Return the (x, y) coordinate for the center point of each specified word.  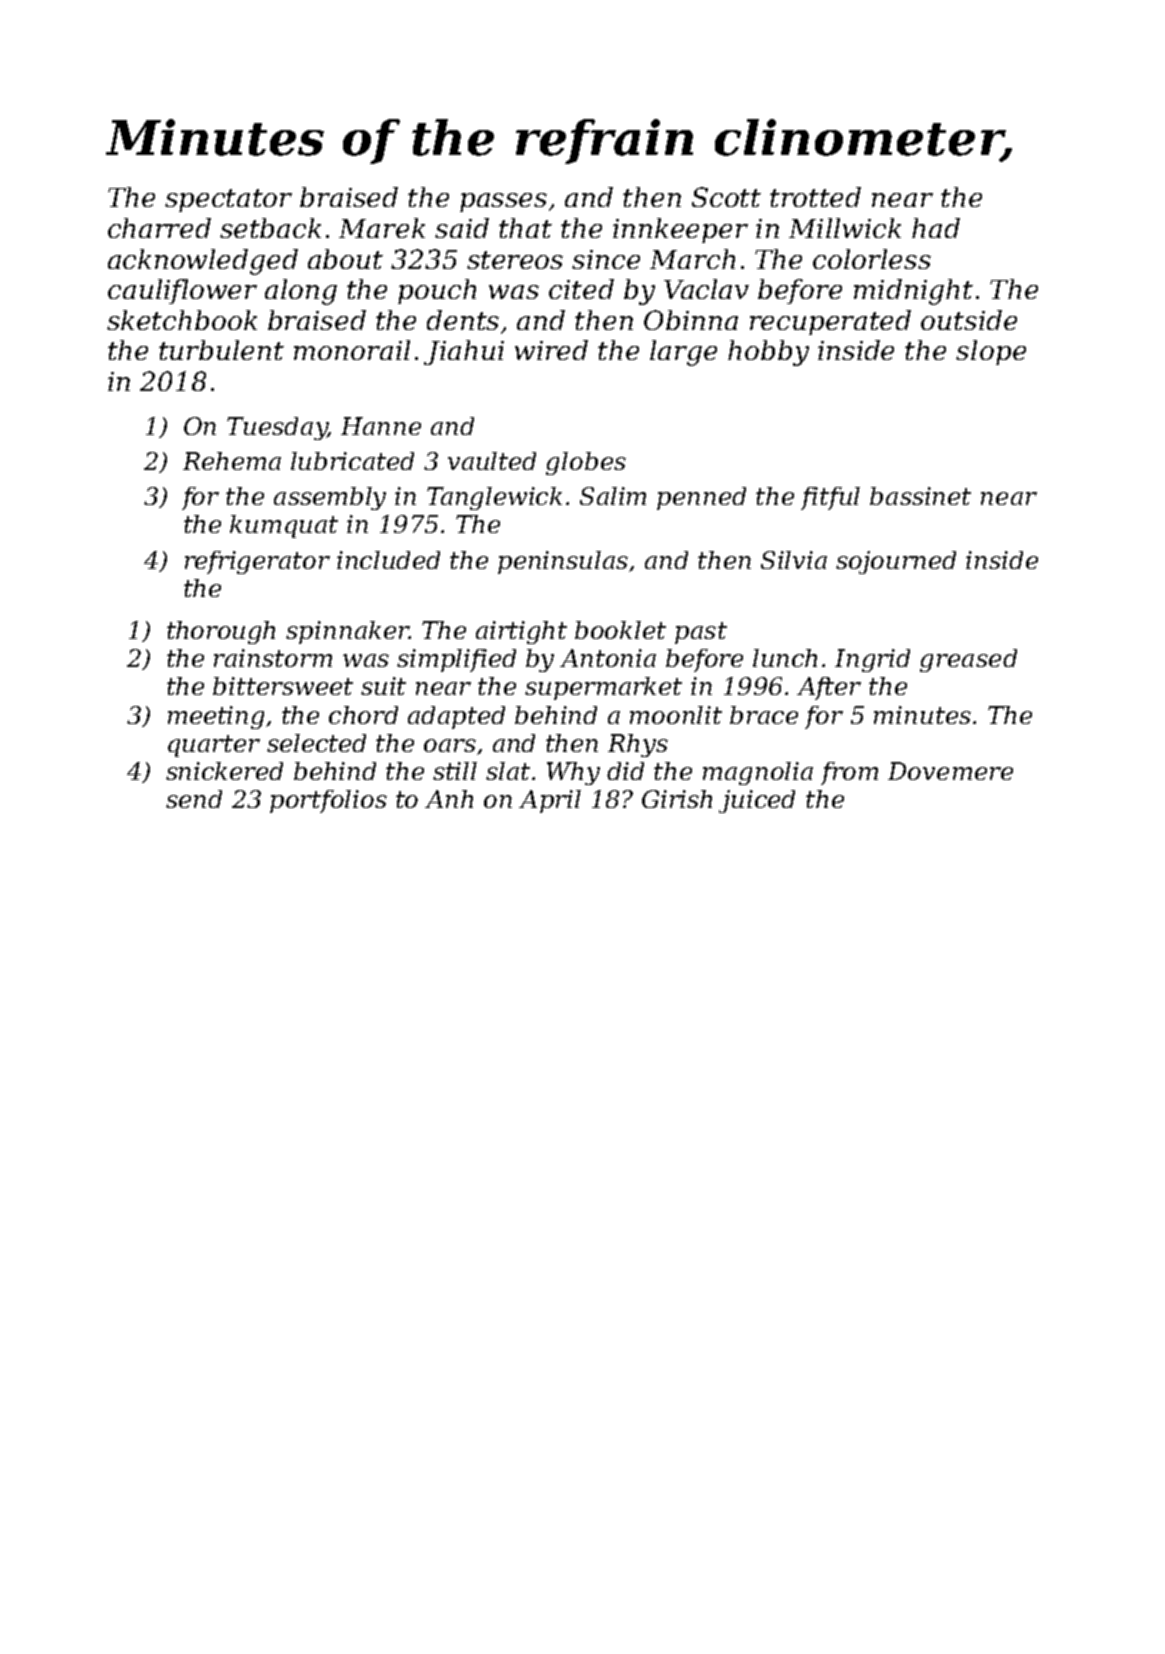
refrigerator (257, 562)
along (301, 292)
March (692, 259)
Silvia (794, 560)
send (194, 799)
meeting (216, 717)
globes (586, 463)
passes (503, 202)
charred (159, 228)
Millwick (845, 228)
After (829, 688)
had (936, 228)
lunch (785, 658)
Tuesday (277, 428)
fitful (830, 498)
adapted (456, 717)
